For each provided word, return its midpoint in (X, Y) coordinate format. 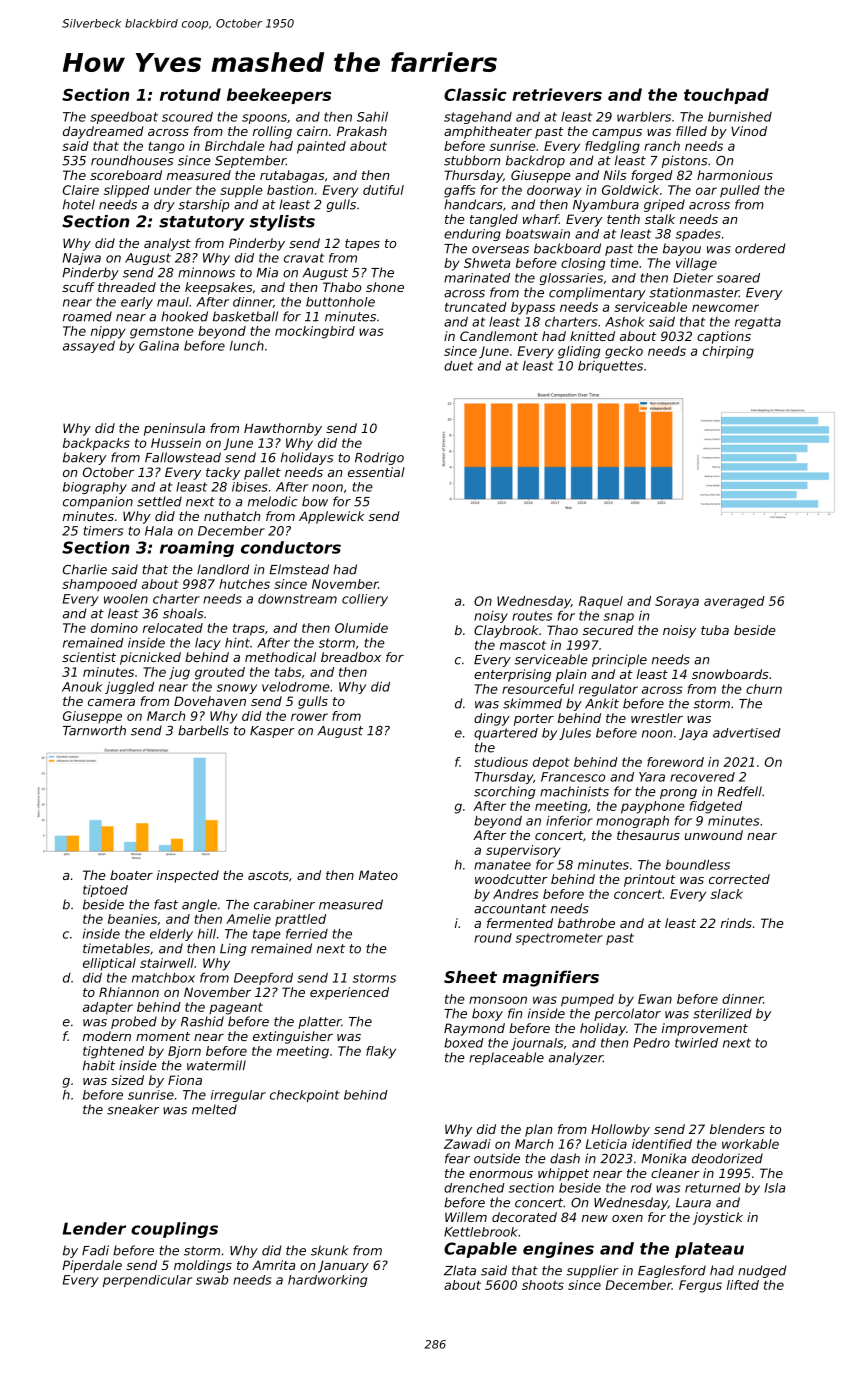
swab (212, 1280)
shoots (543, 1285)
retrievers (557, 94)
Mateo (378, 875)
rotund (190, 94)
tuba (715, 630)
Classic (475, 94)
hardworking (327, 1281)
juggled (129, 687)
